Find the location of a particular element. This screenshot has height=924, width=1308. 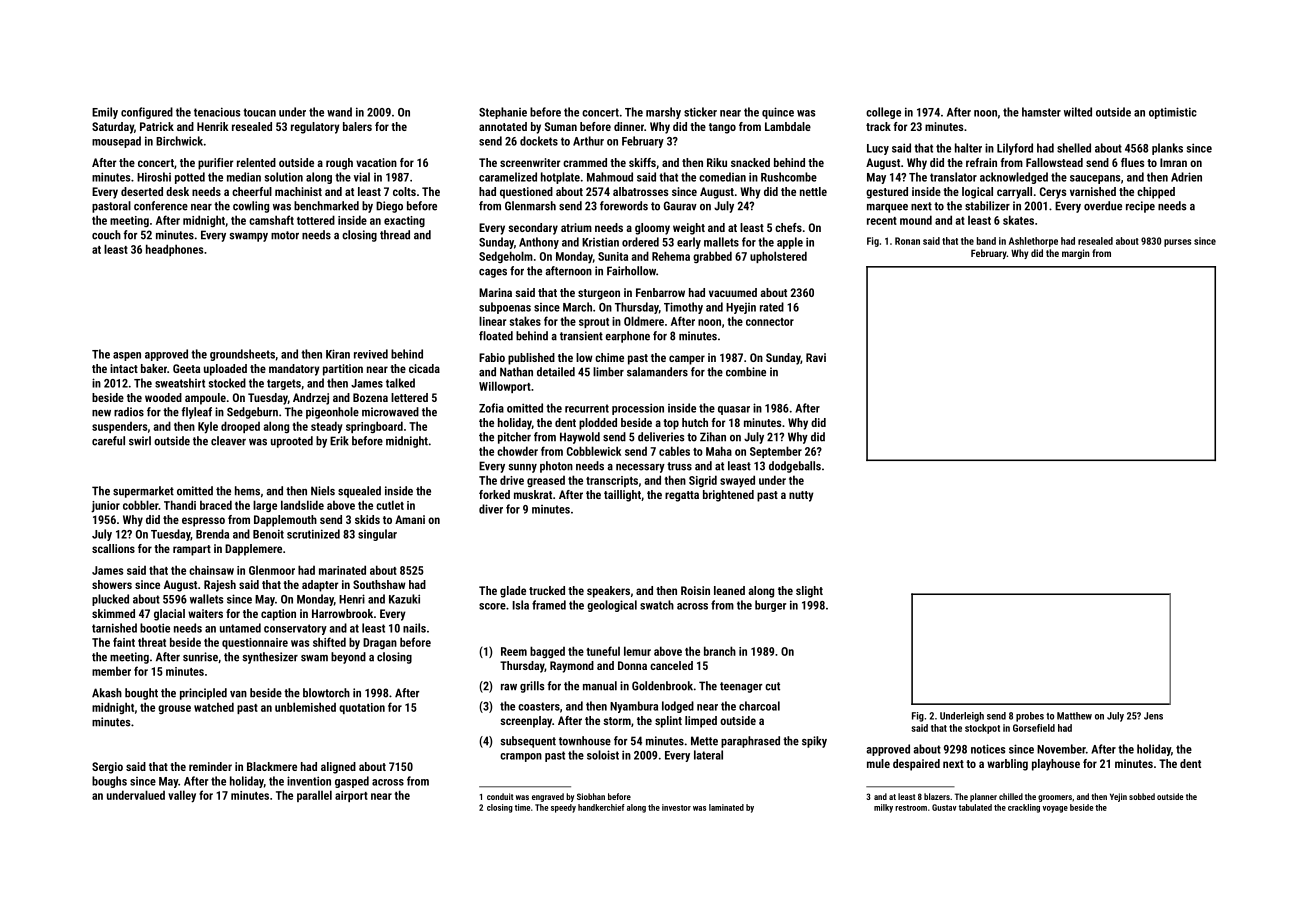

burger is located at coordinates (770, 606).
